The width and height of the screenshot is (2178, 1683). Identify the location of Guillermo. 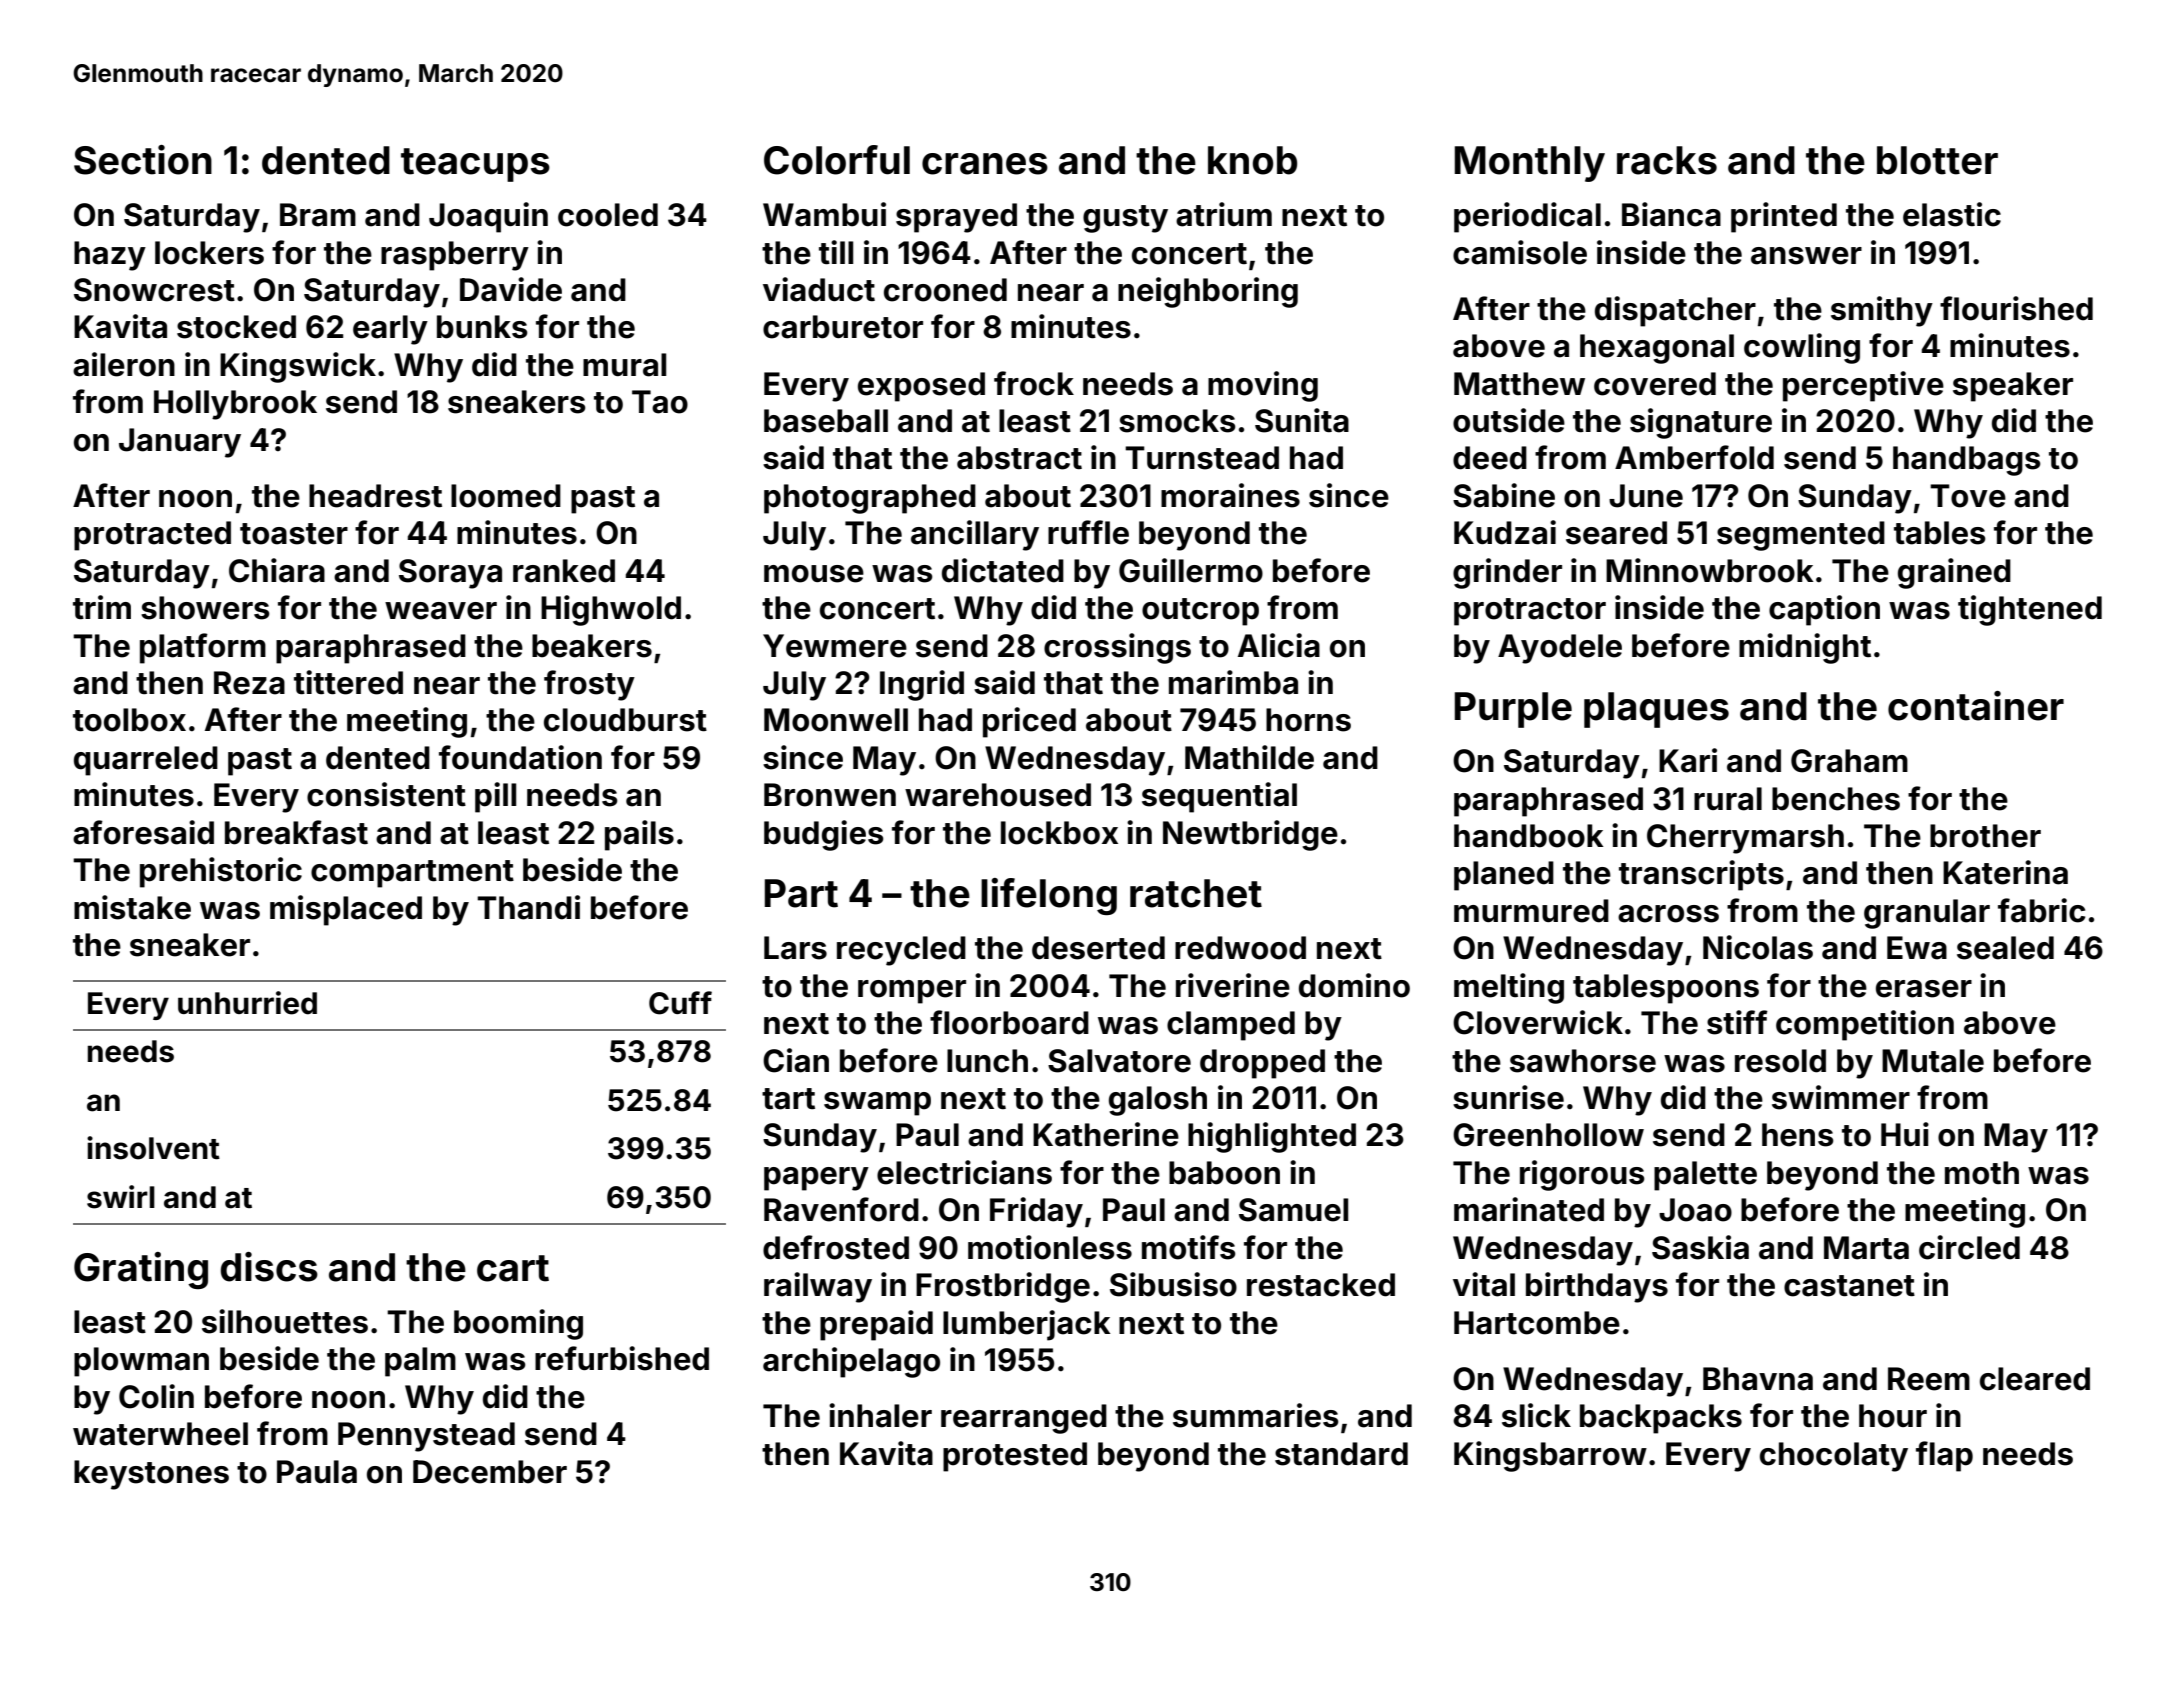
(1191, 570).
